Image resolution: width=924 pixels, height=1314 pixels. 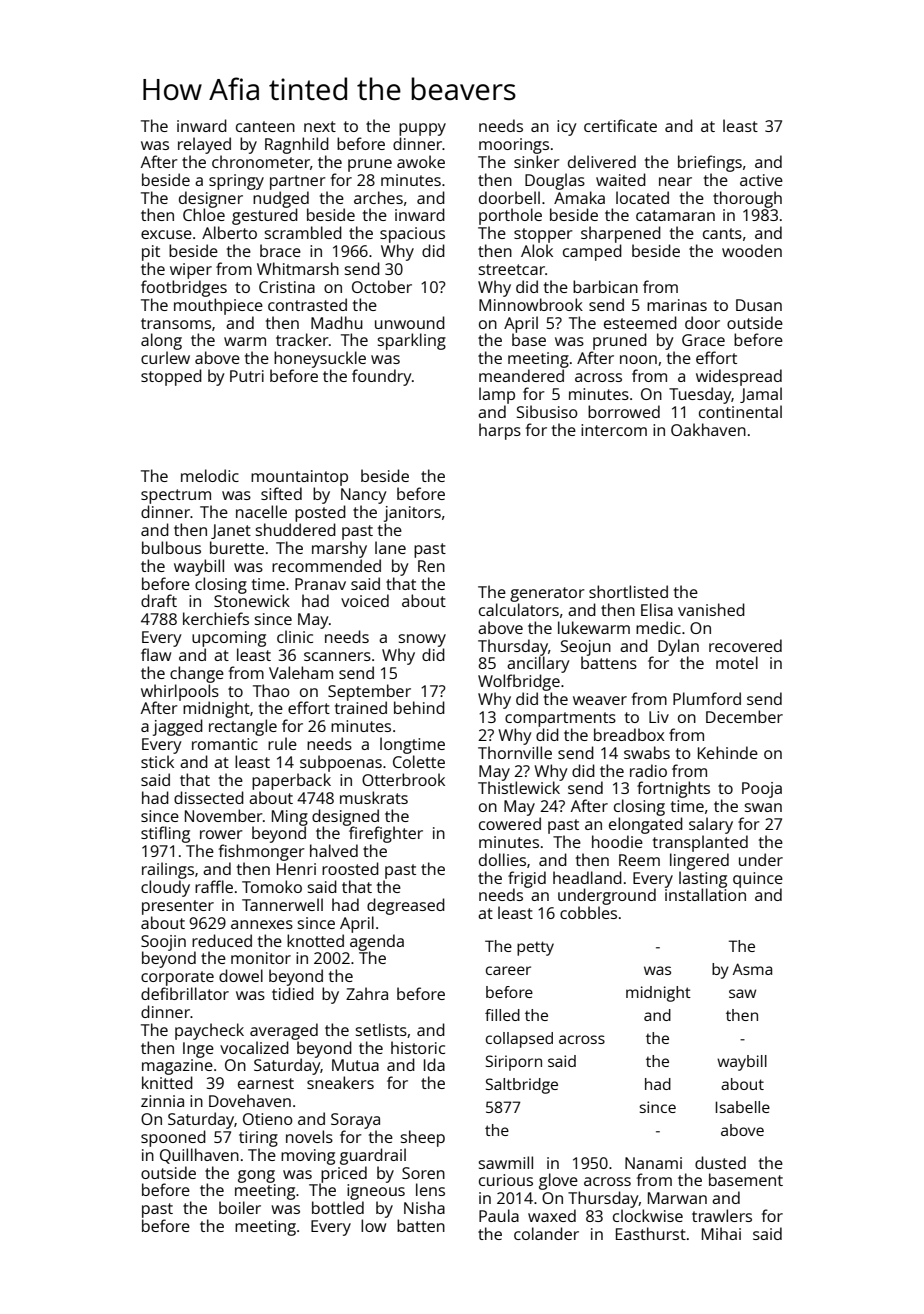 I want to click on near, so click(x=675, y=181).
